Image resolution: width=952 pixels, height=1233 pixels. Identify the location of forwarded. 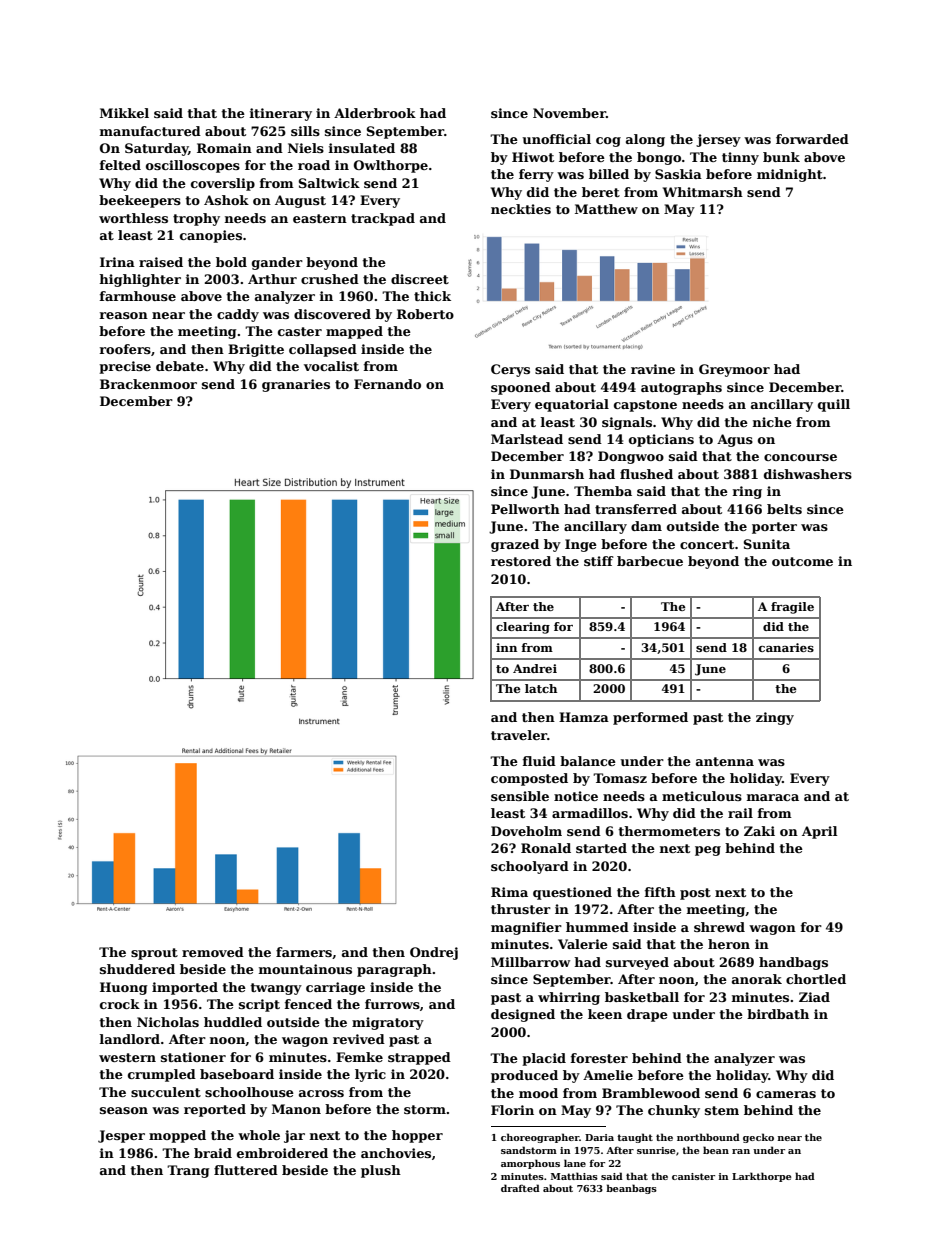
(812, 139).
